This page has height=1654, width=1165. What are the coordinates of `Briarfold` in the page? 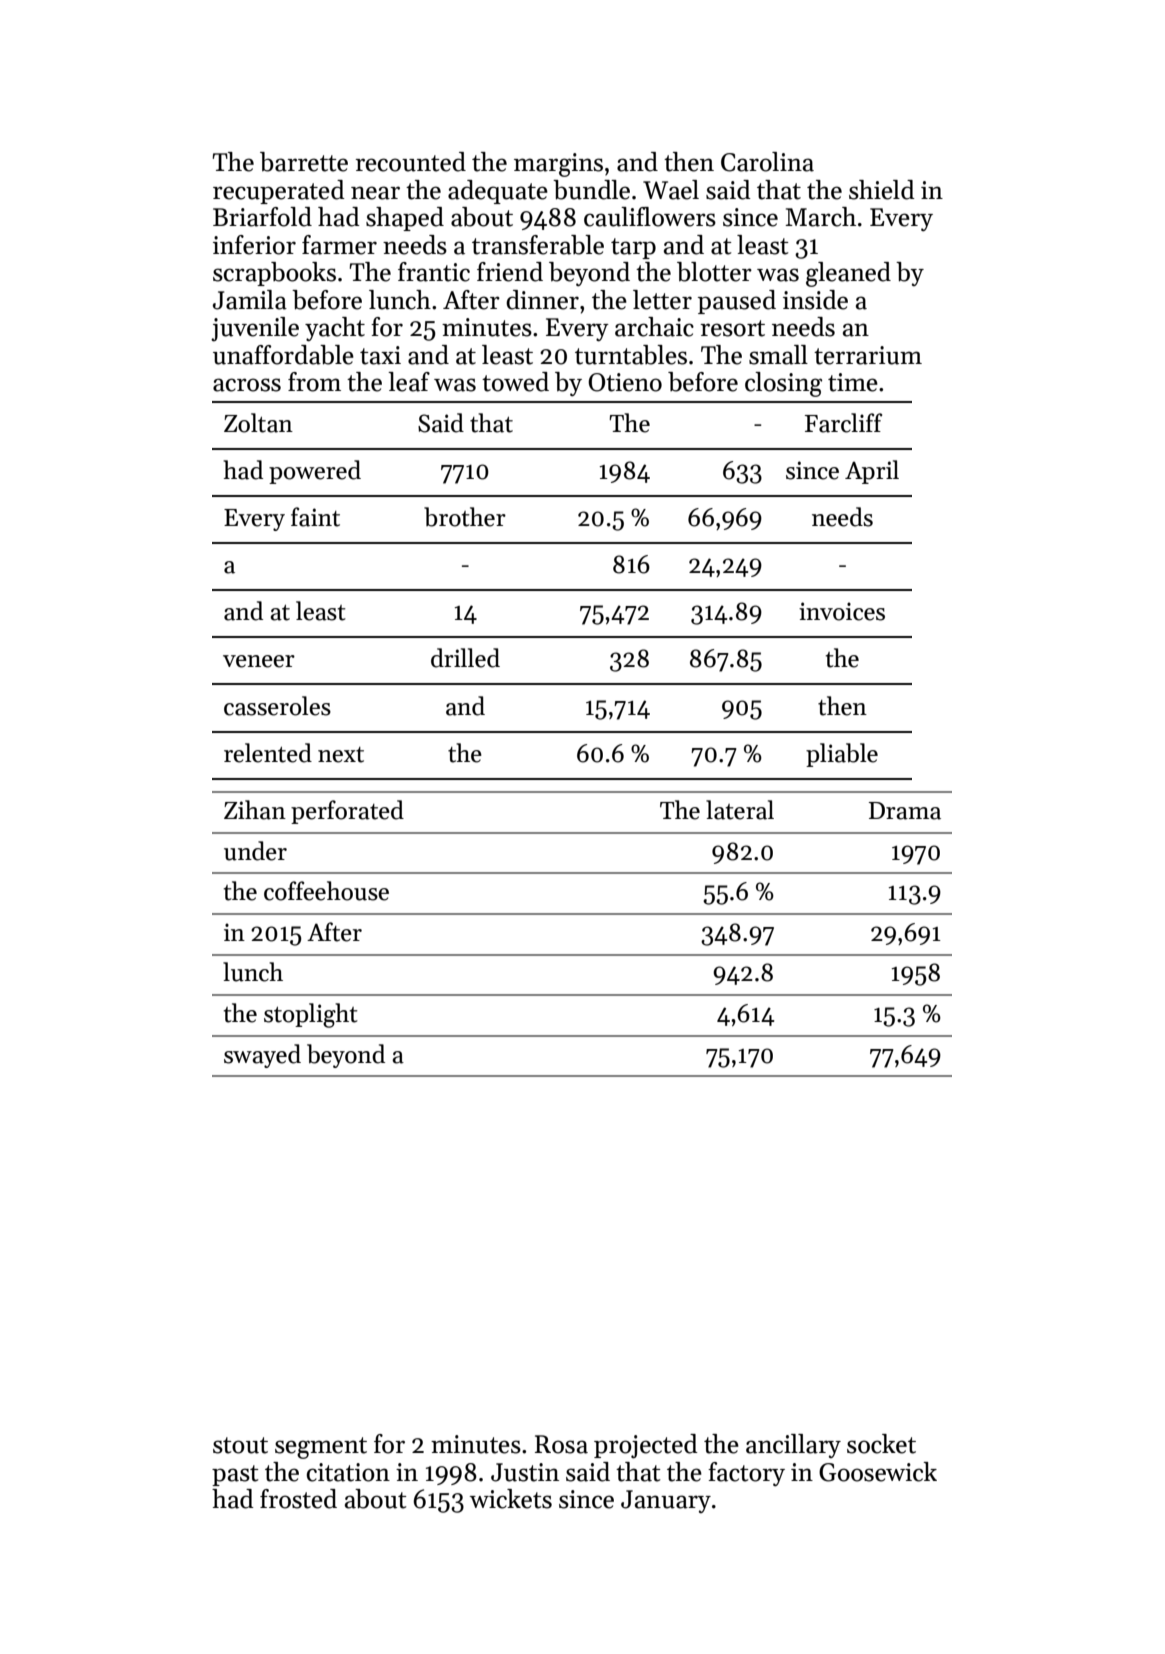 It's located at (262, 217).
